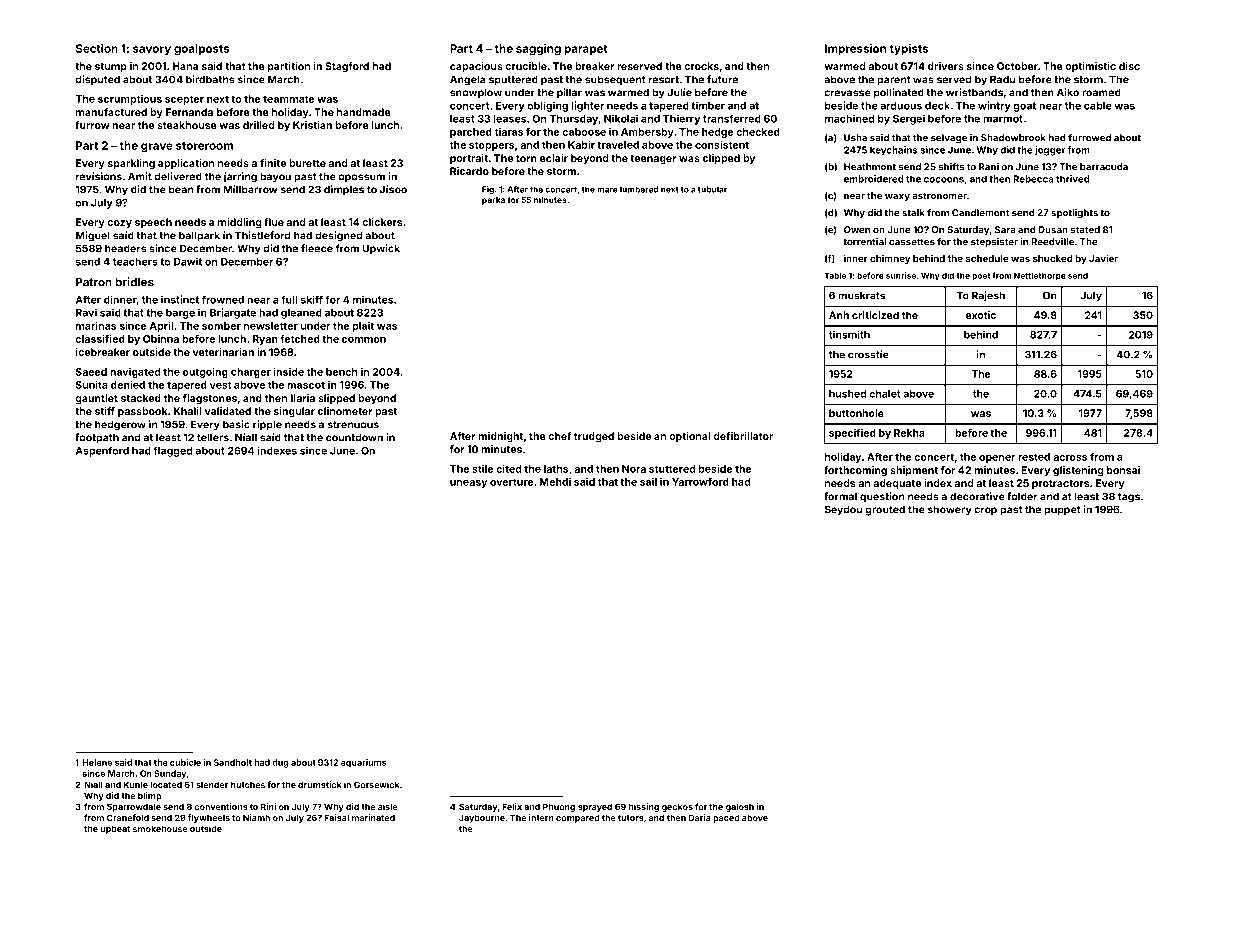  What do you see at coordinates (909, 49) in the screenshot?
I see `typists` at bounding box center [909, 49].
